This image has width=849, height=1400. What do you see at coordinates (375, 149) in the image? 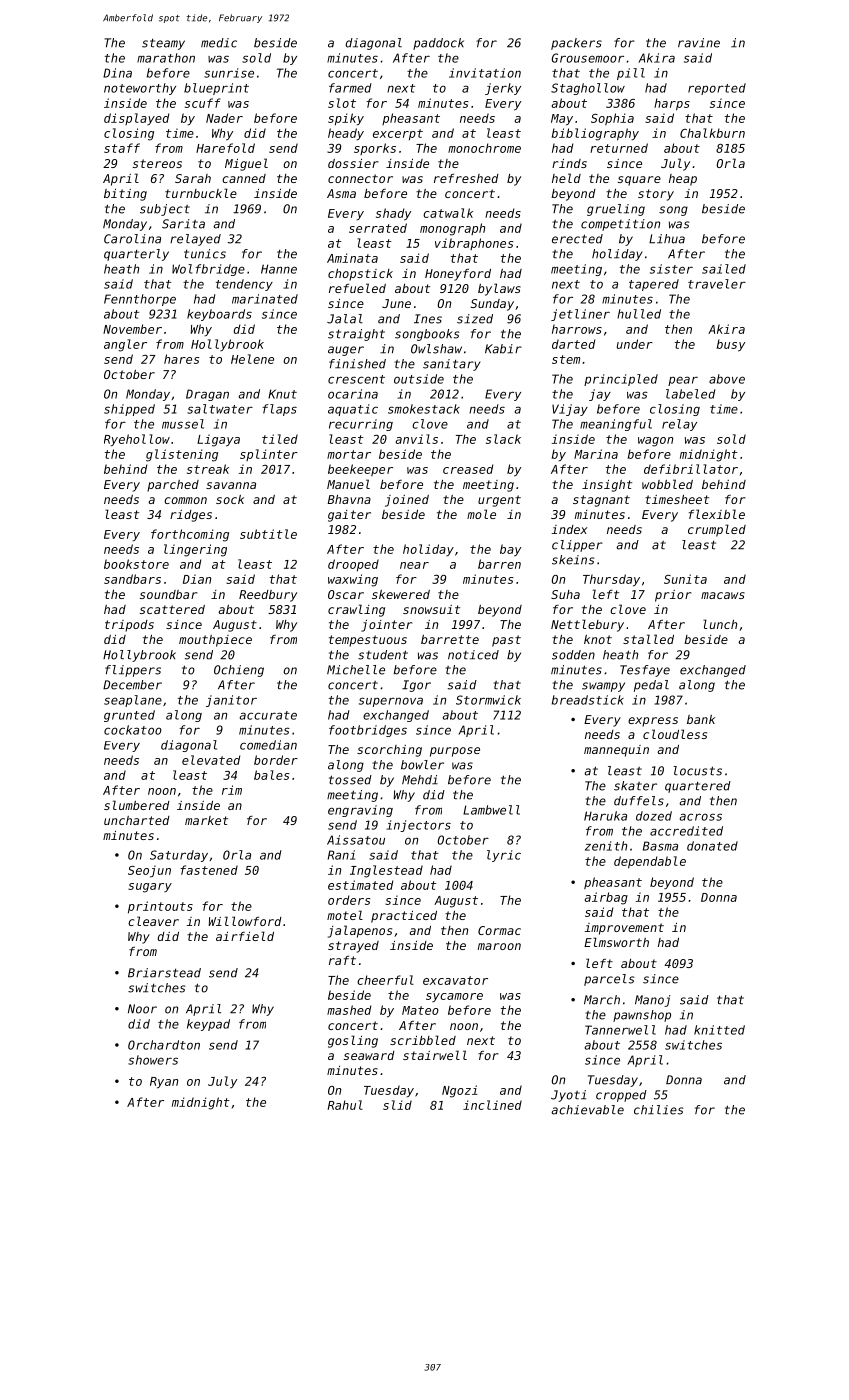
I see `sporks` at bounding box center [375, 149].
